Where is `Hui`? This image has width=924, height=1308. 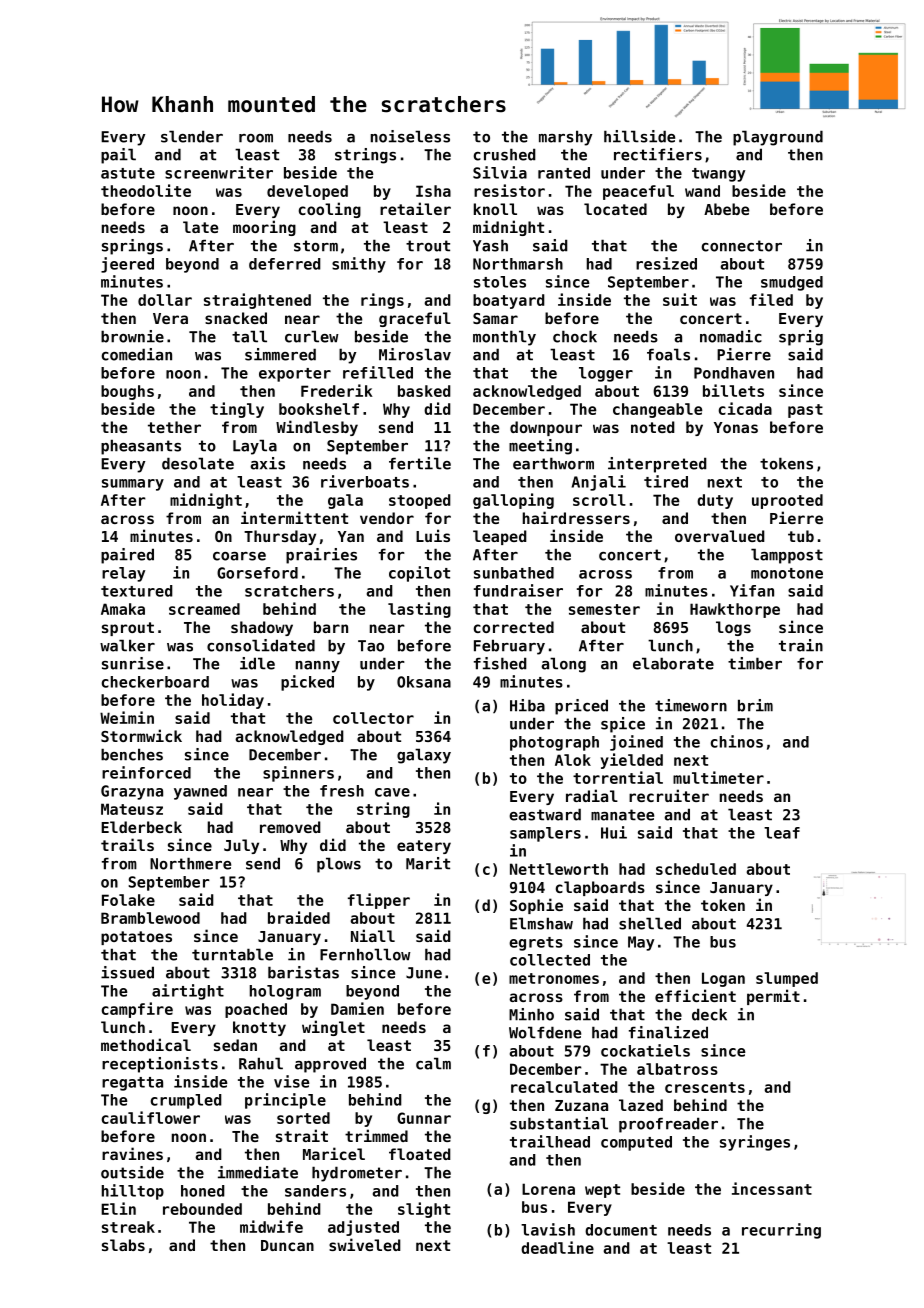 Hui is located at coordinates (614, 832).
